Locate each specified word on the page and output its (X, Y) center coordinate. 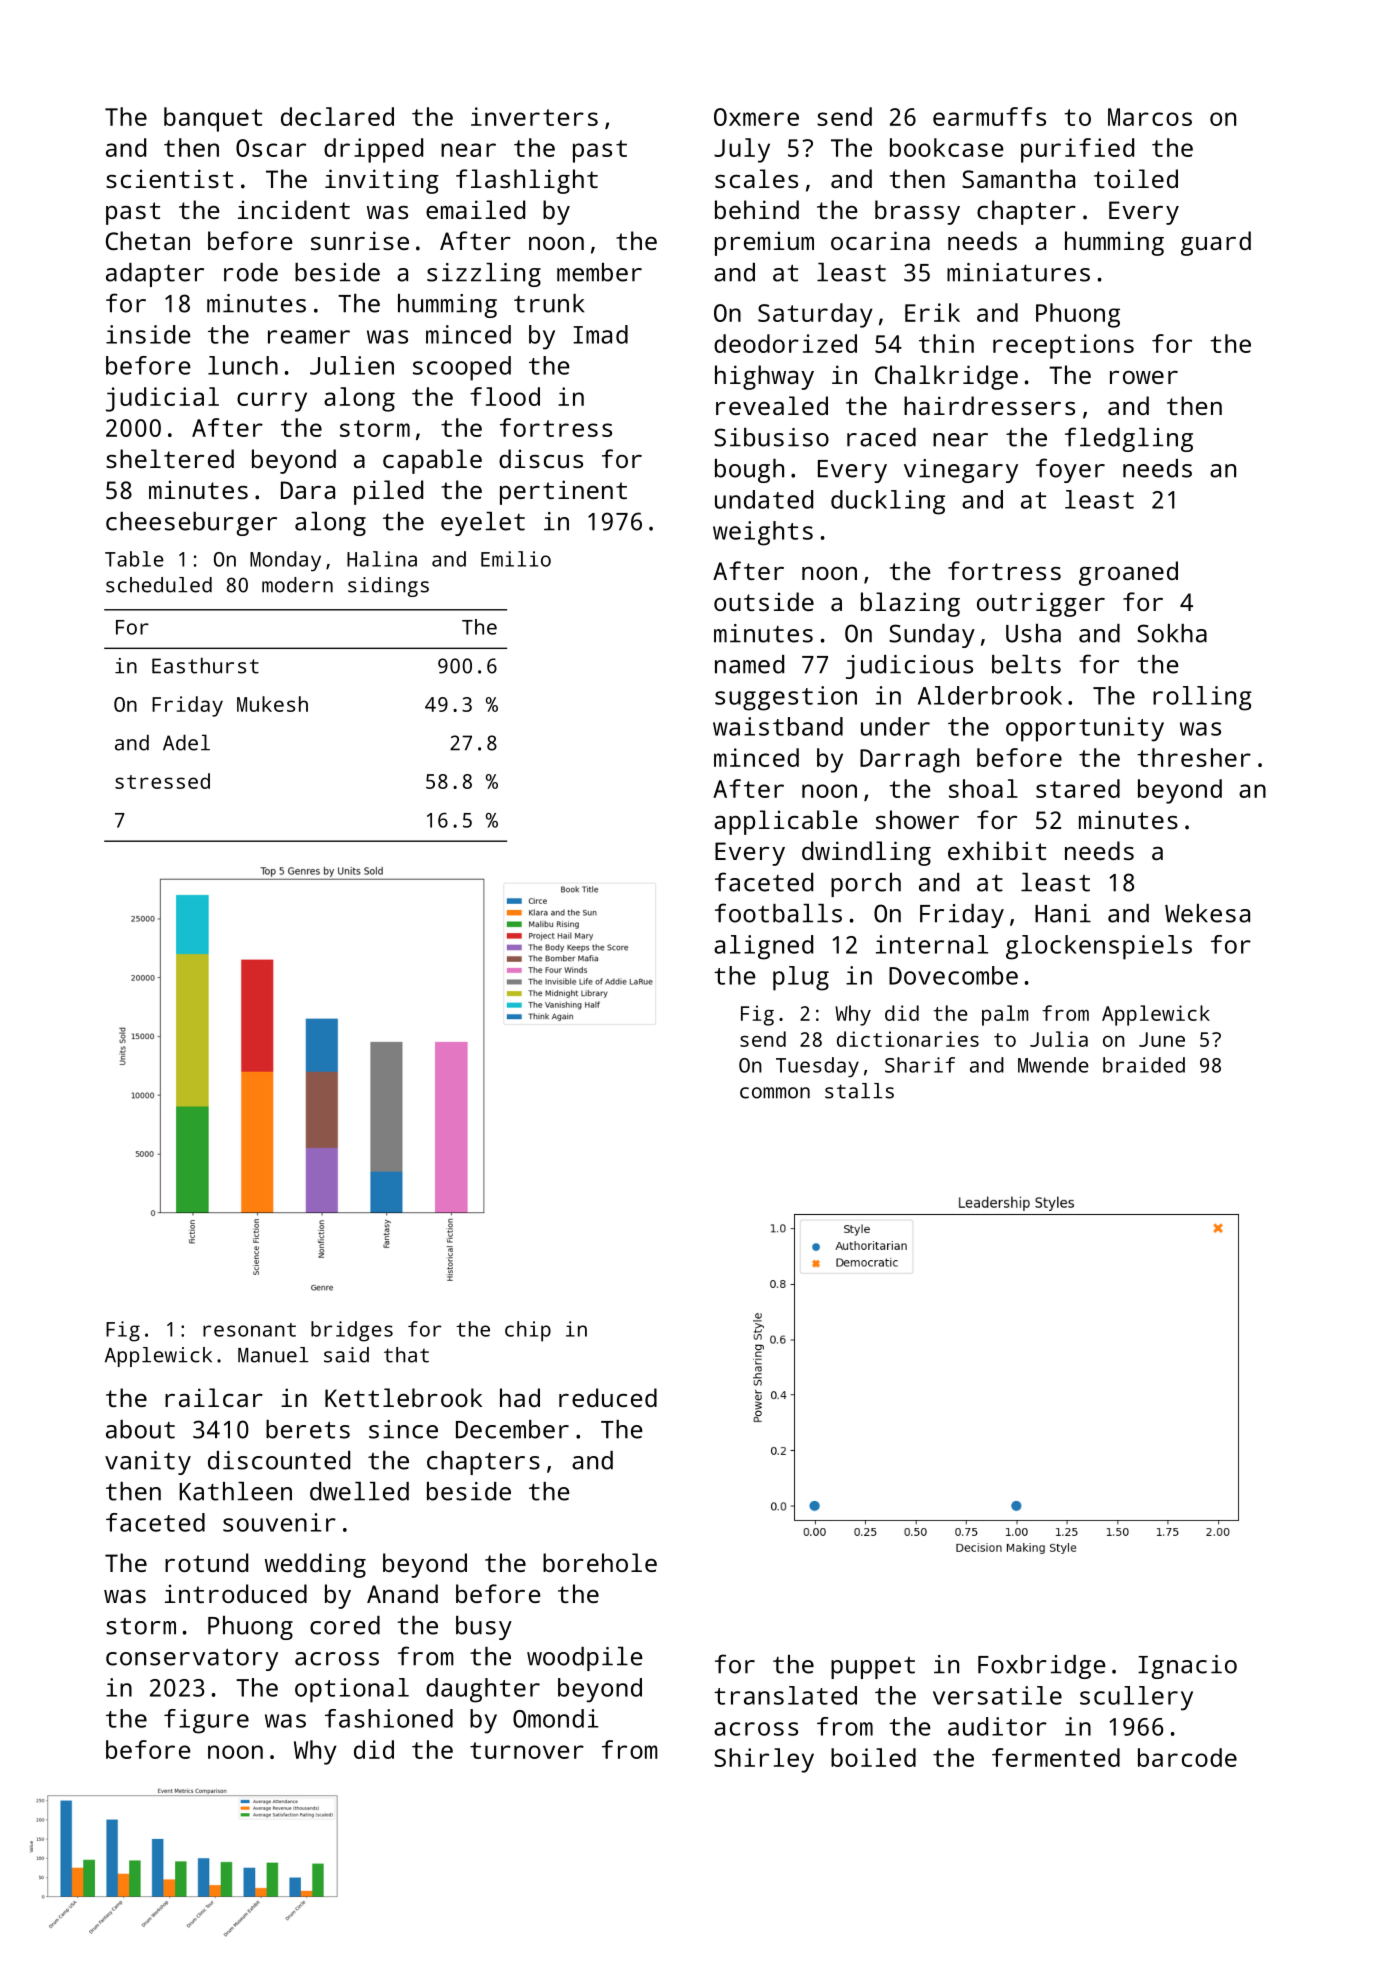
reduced (608, 1397)
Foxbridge (1042, 1667)
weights (763, 533)
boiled (873, 1757)
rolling (1202, 698)
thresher (1194, 757)
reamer (309, 337)
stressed (162, 781)
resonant (249, 1330)
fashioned (389, 1718)
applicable (786, 822)
